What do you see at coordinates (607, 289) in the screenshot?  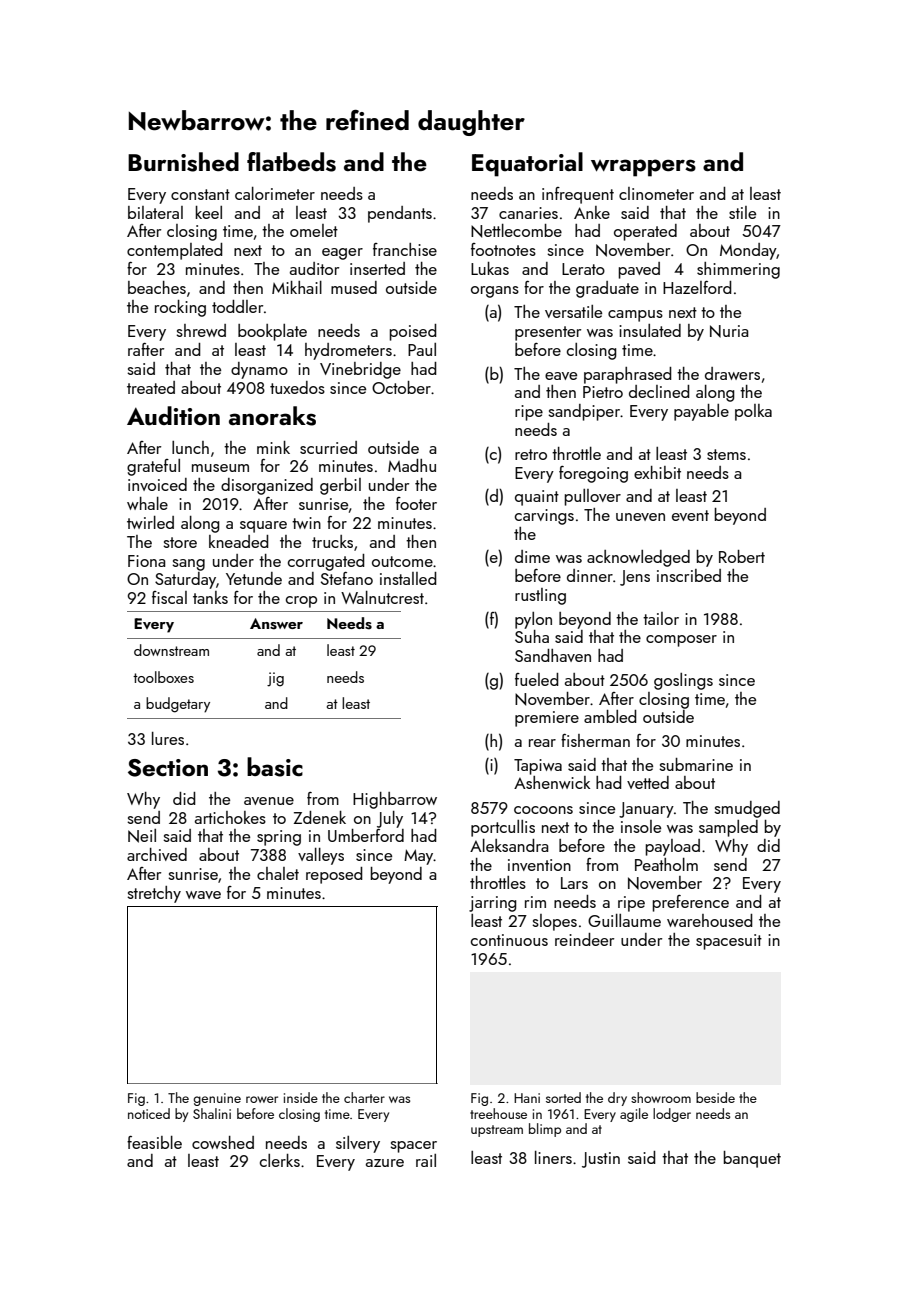 I see `graduate` at bounding box center [607, 289].
